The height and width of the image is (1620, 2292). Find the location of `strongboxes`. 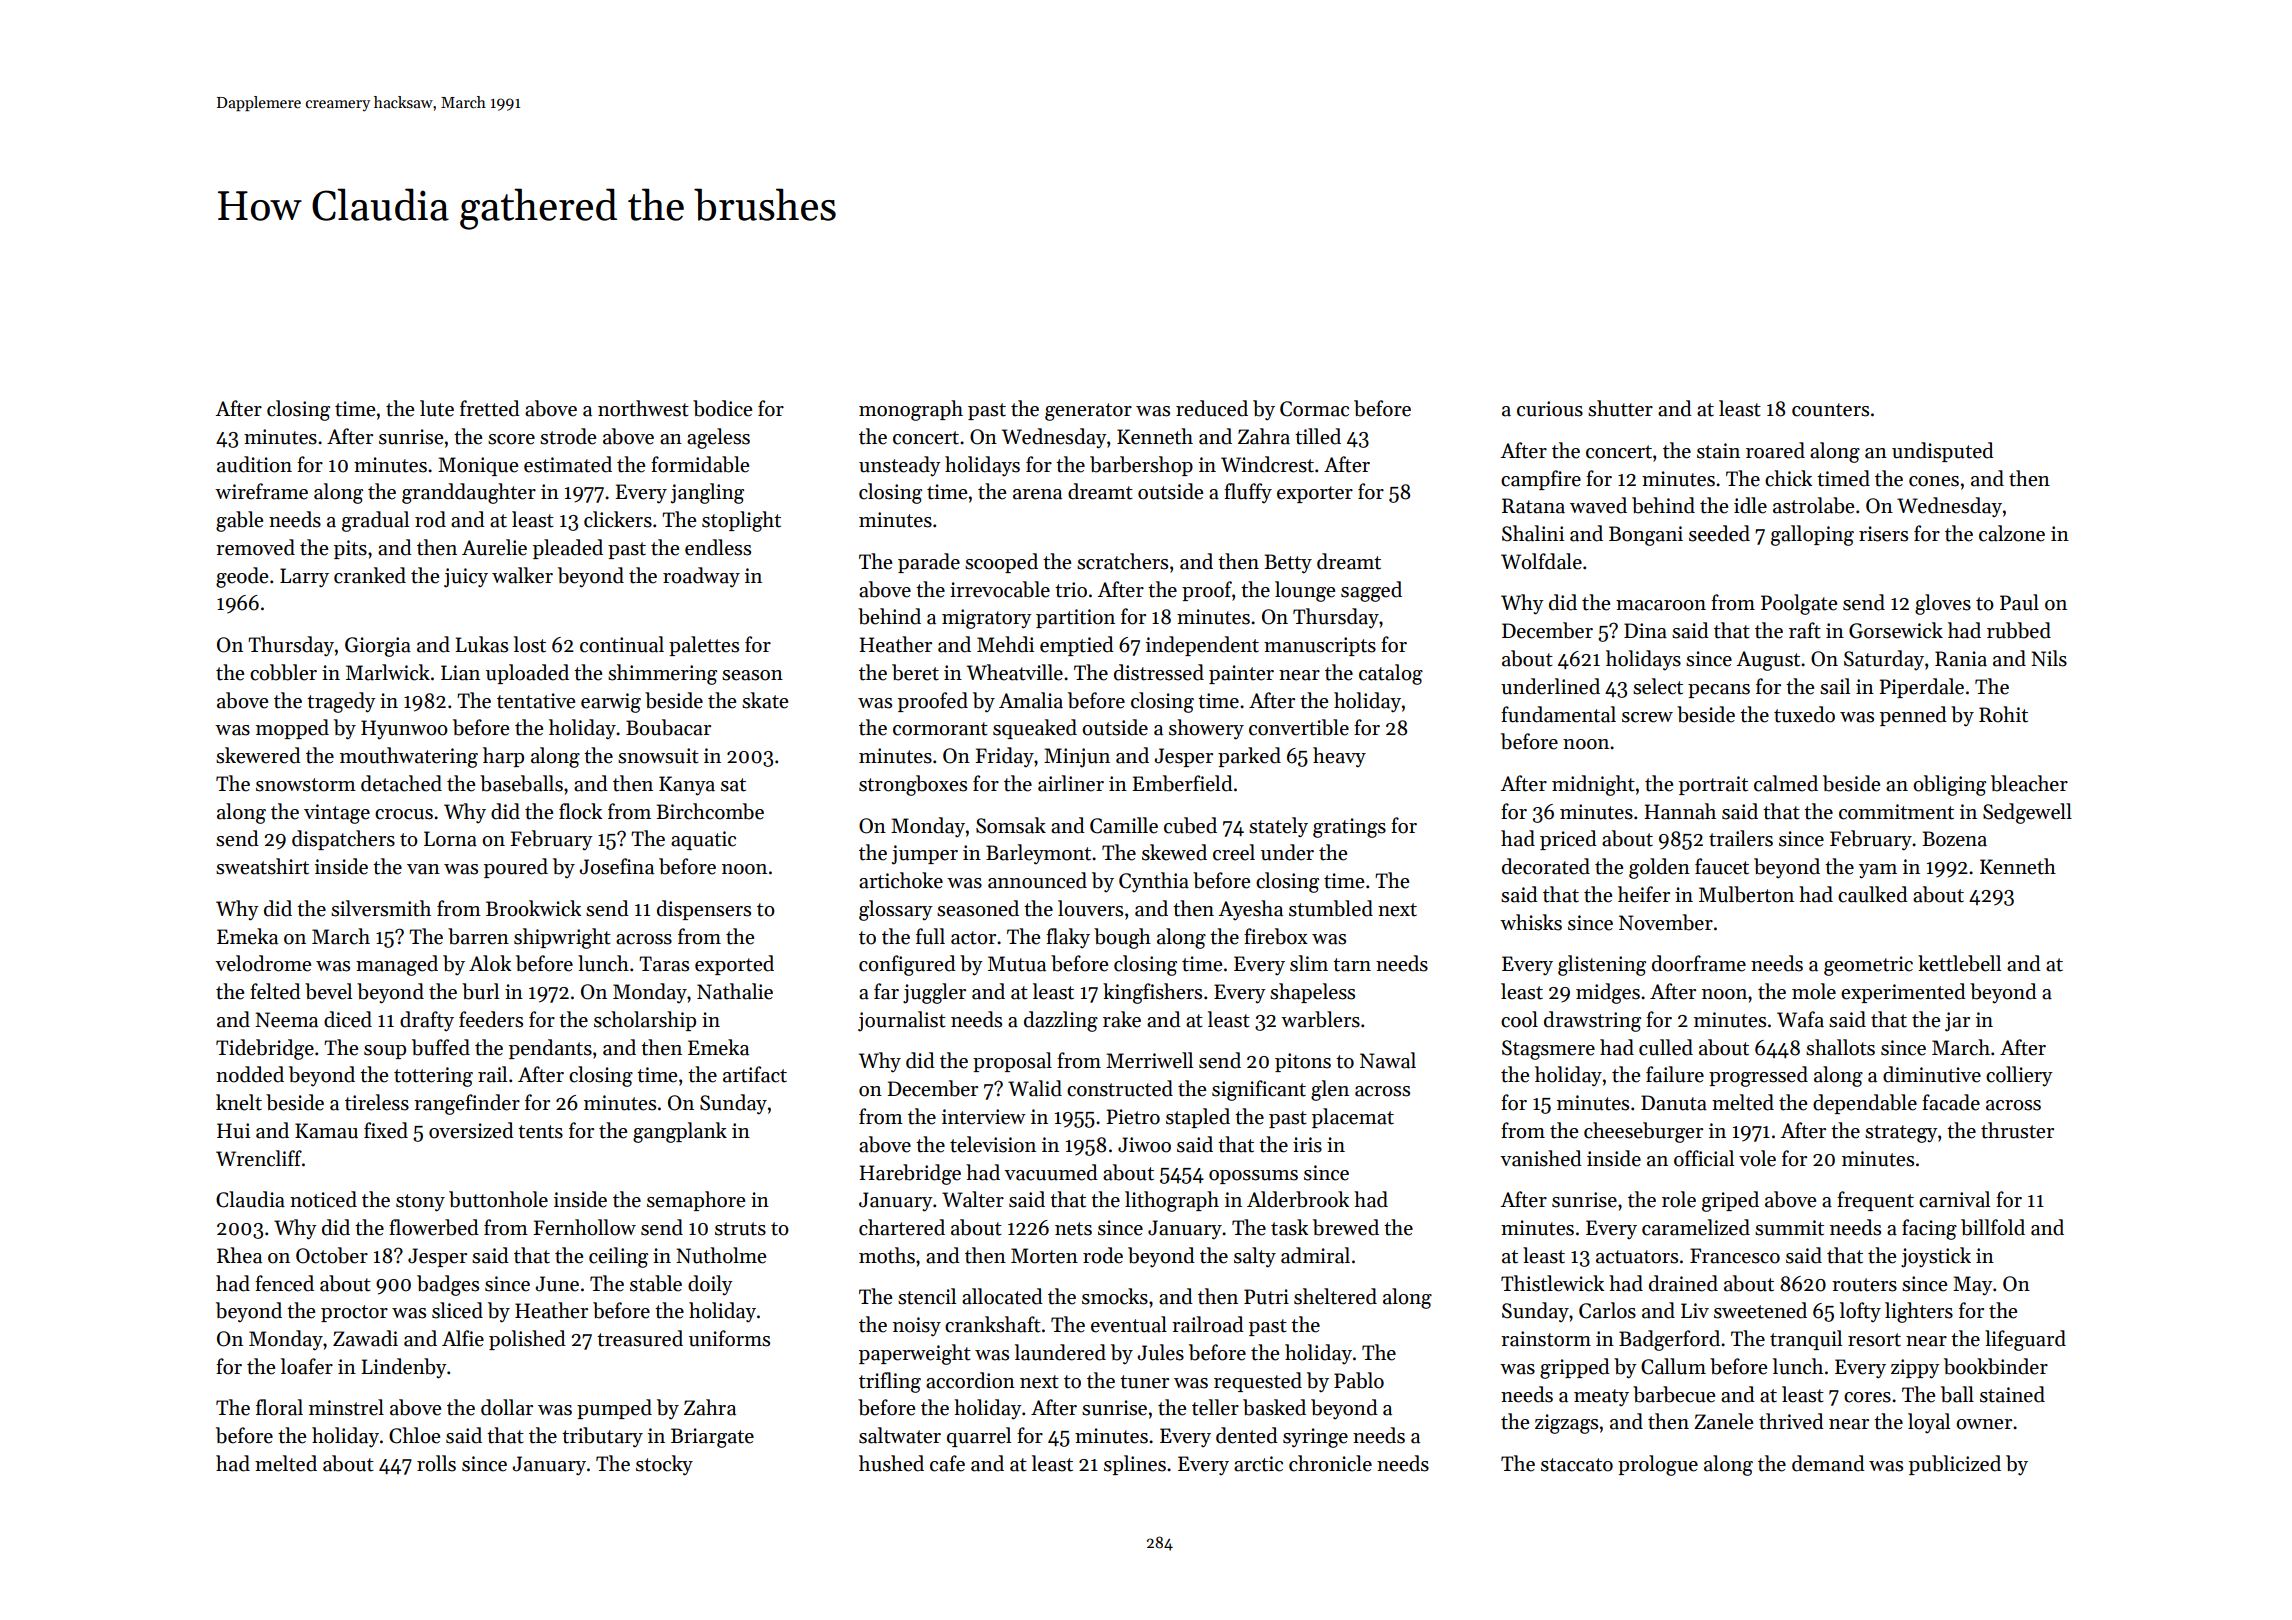

strongboxes is located at coordinates (913, 785).
